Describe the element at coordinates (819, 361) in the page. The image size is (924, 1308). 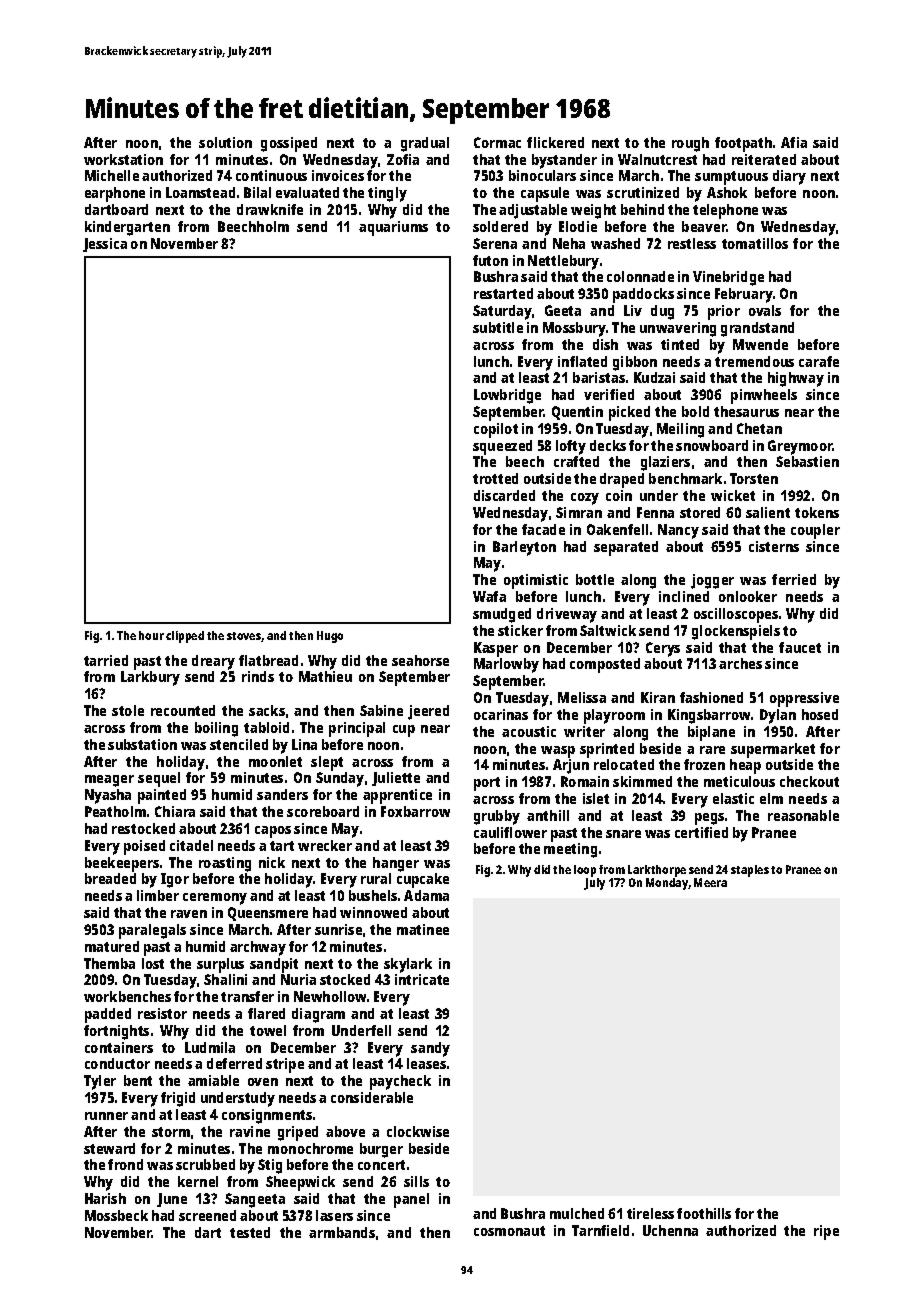
I see `carafe` at that location.
